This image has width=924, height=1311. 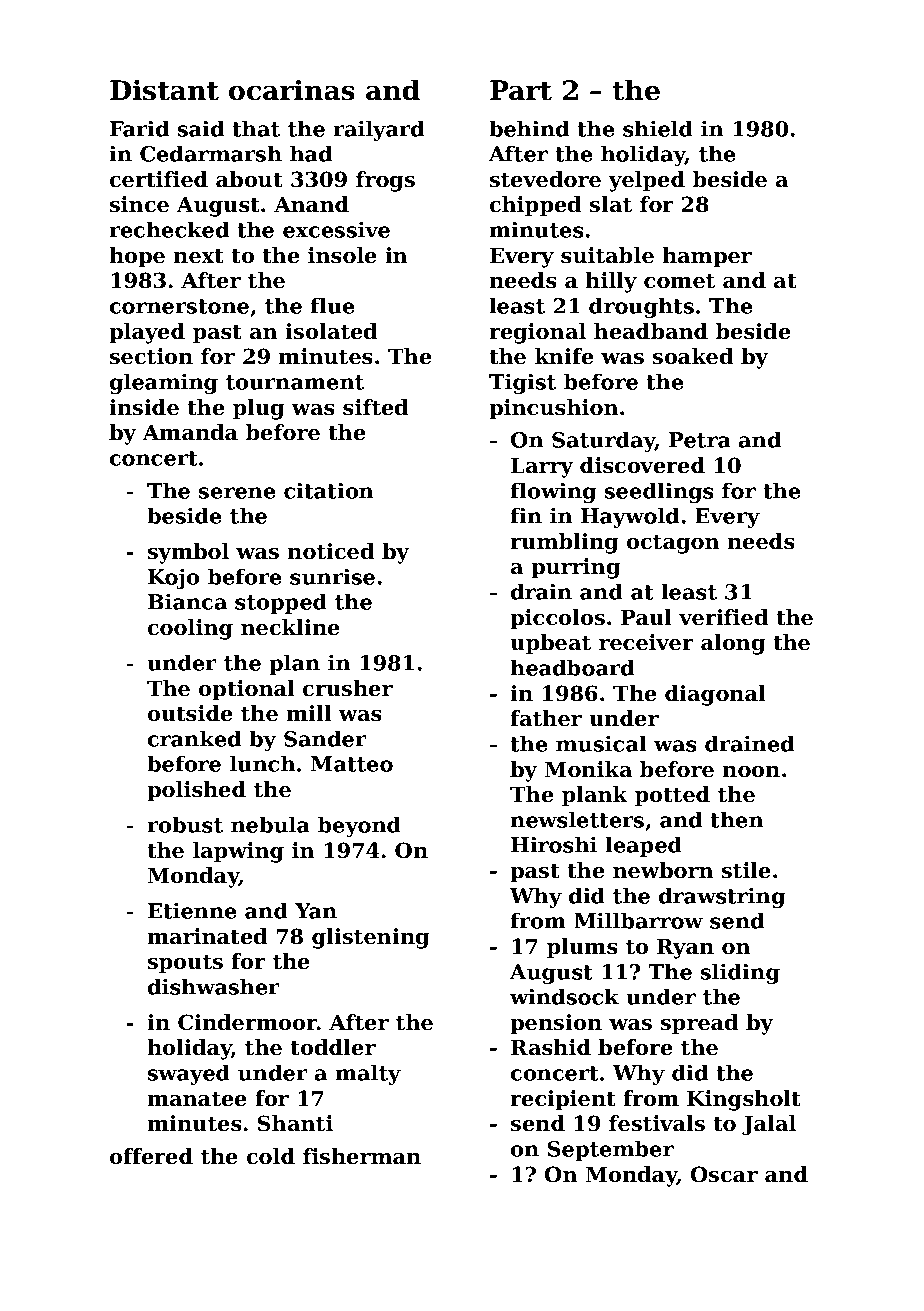 I want to click on crusher, so click(x=348, y=688).
